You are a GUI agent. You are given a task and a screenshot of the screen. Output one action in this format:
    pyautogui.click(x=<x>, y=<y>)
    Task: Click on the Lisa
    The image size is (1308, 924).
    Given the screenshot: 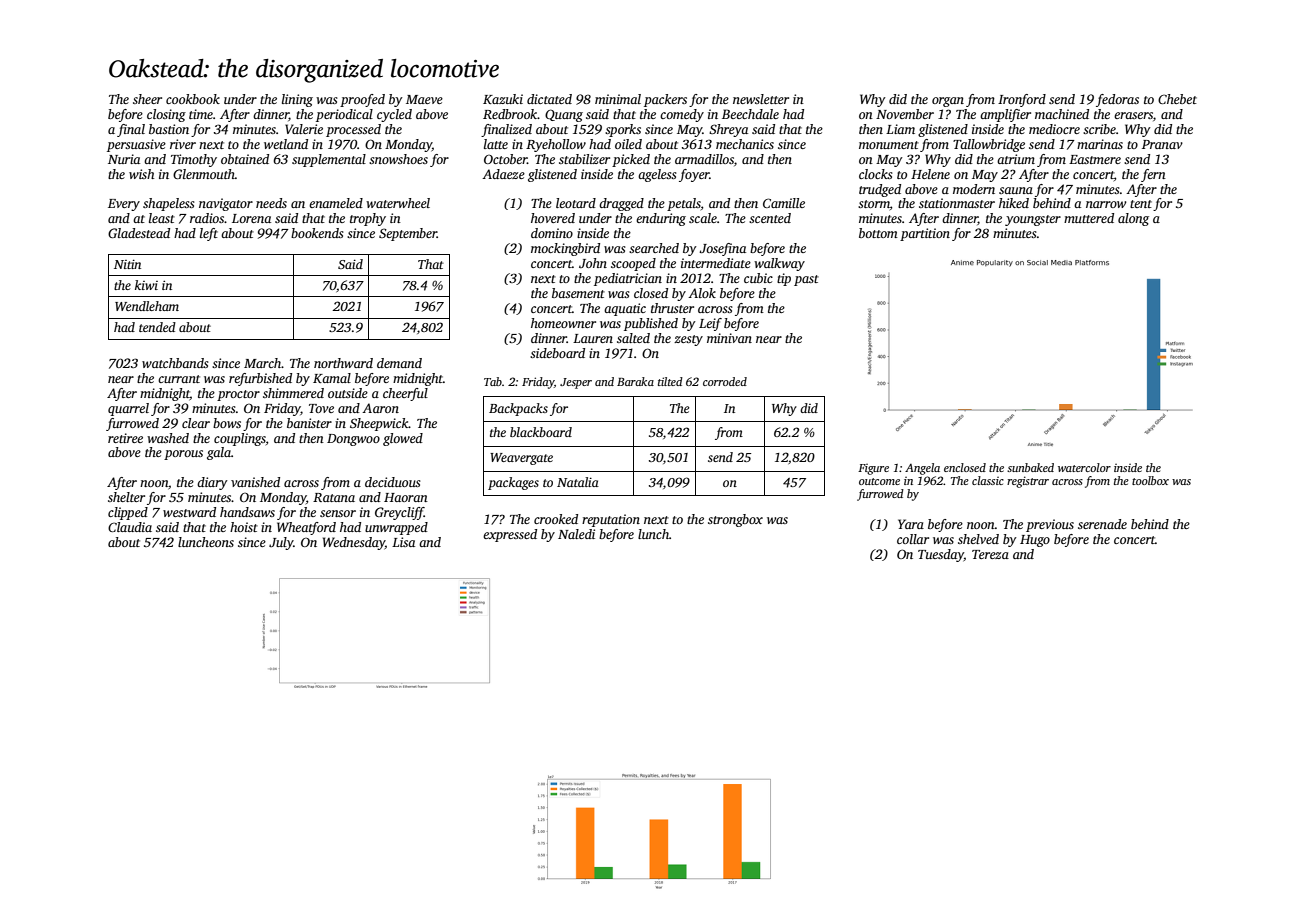 What is the action you would take?
    pyautogui.click(x=403, y=542)
